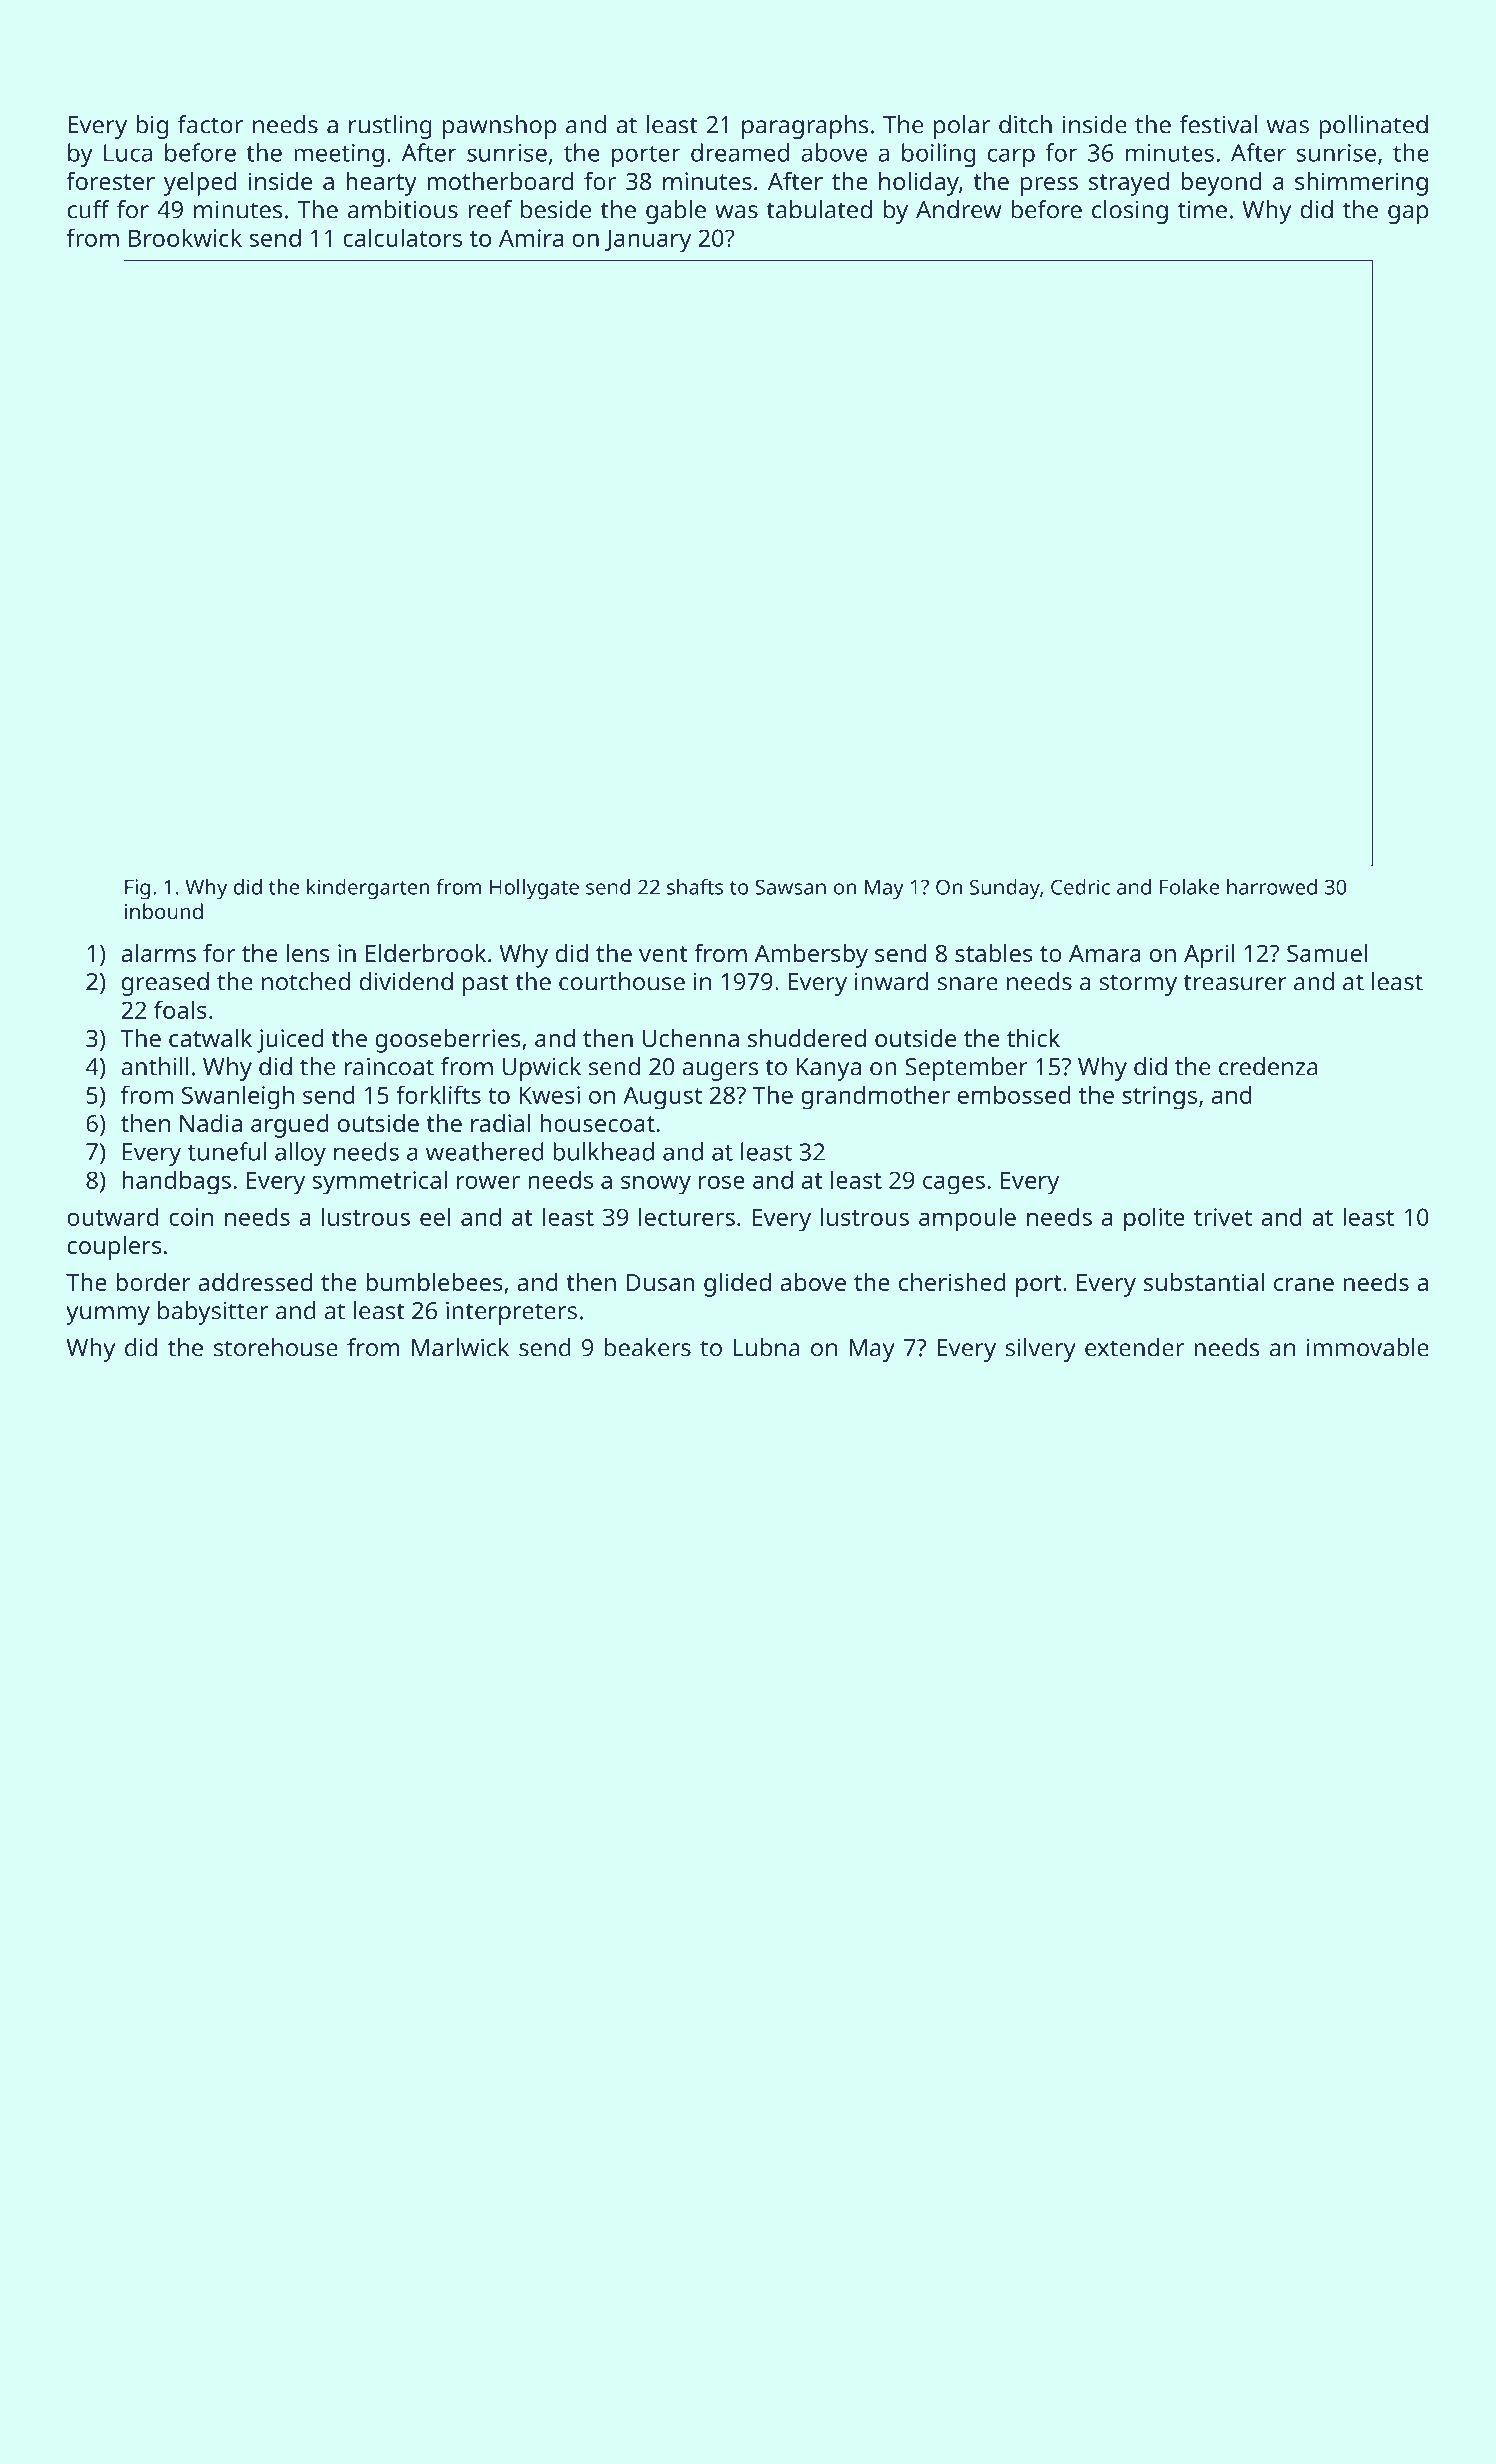 This screenshot has width=1496, height=2464. Describe the element at coordinates (1218, 124) in the screenshot. I see `festival` at that location.
